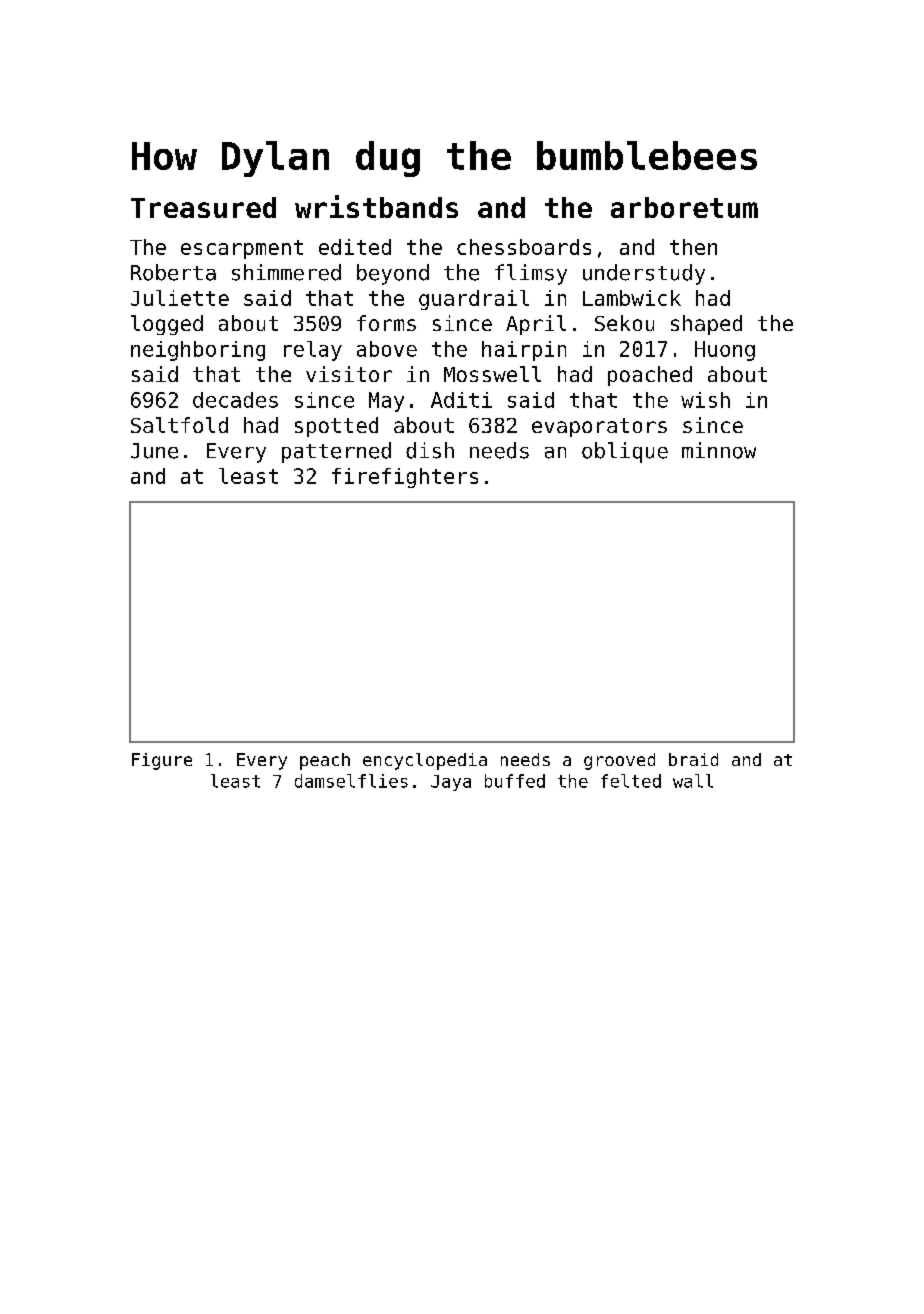  What do you see at coordinates (405, 478) in the screenshot?
I see `firefighters` at bounding box center [405, 478].
